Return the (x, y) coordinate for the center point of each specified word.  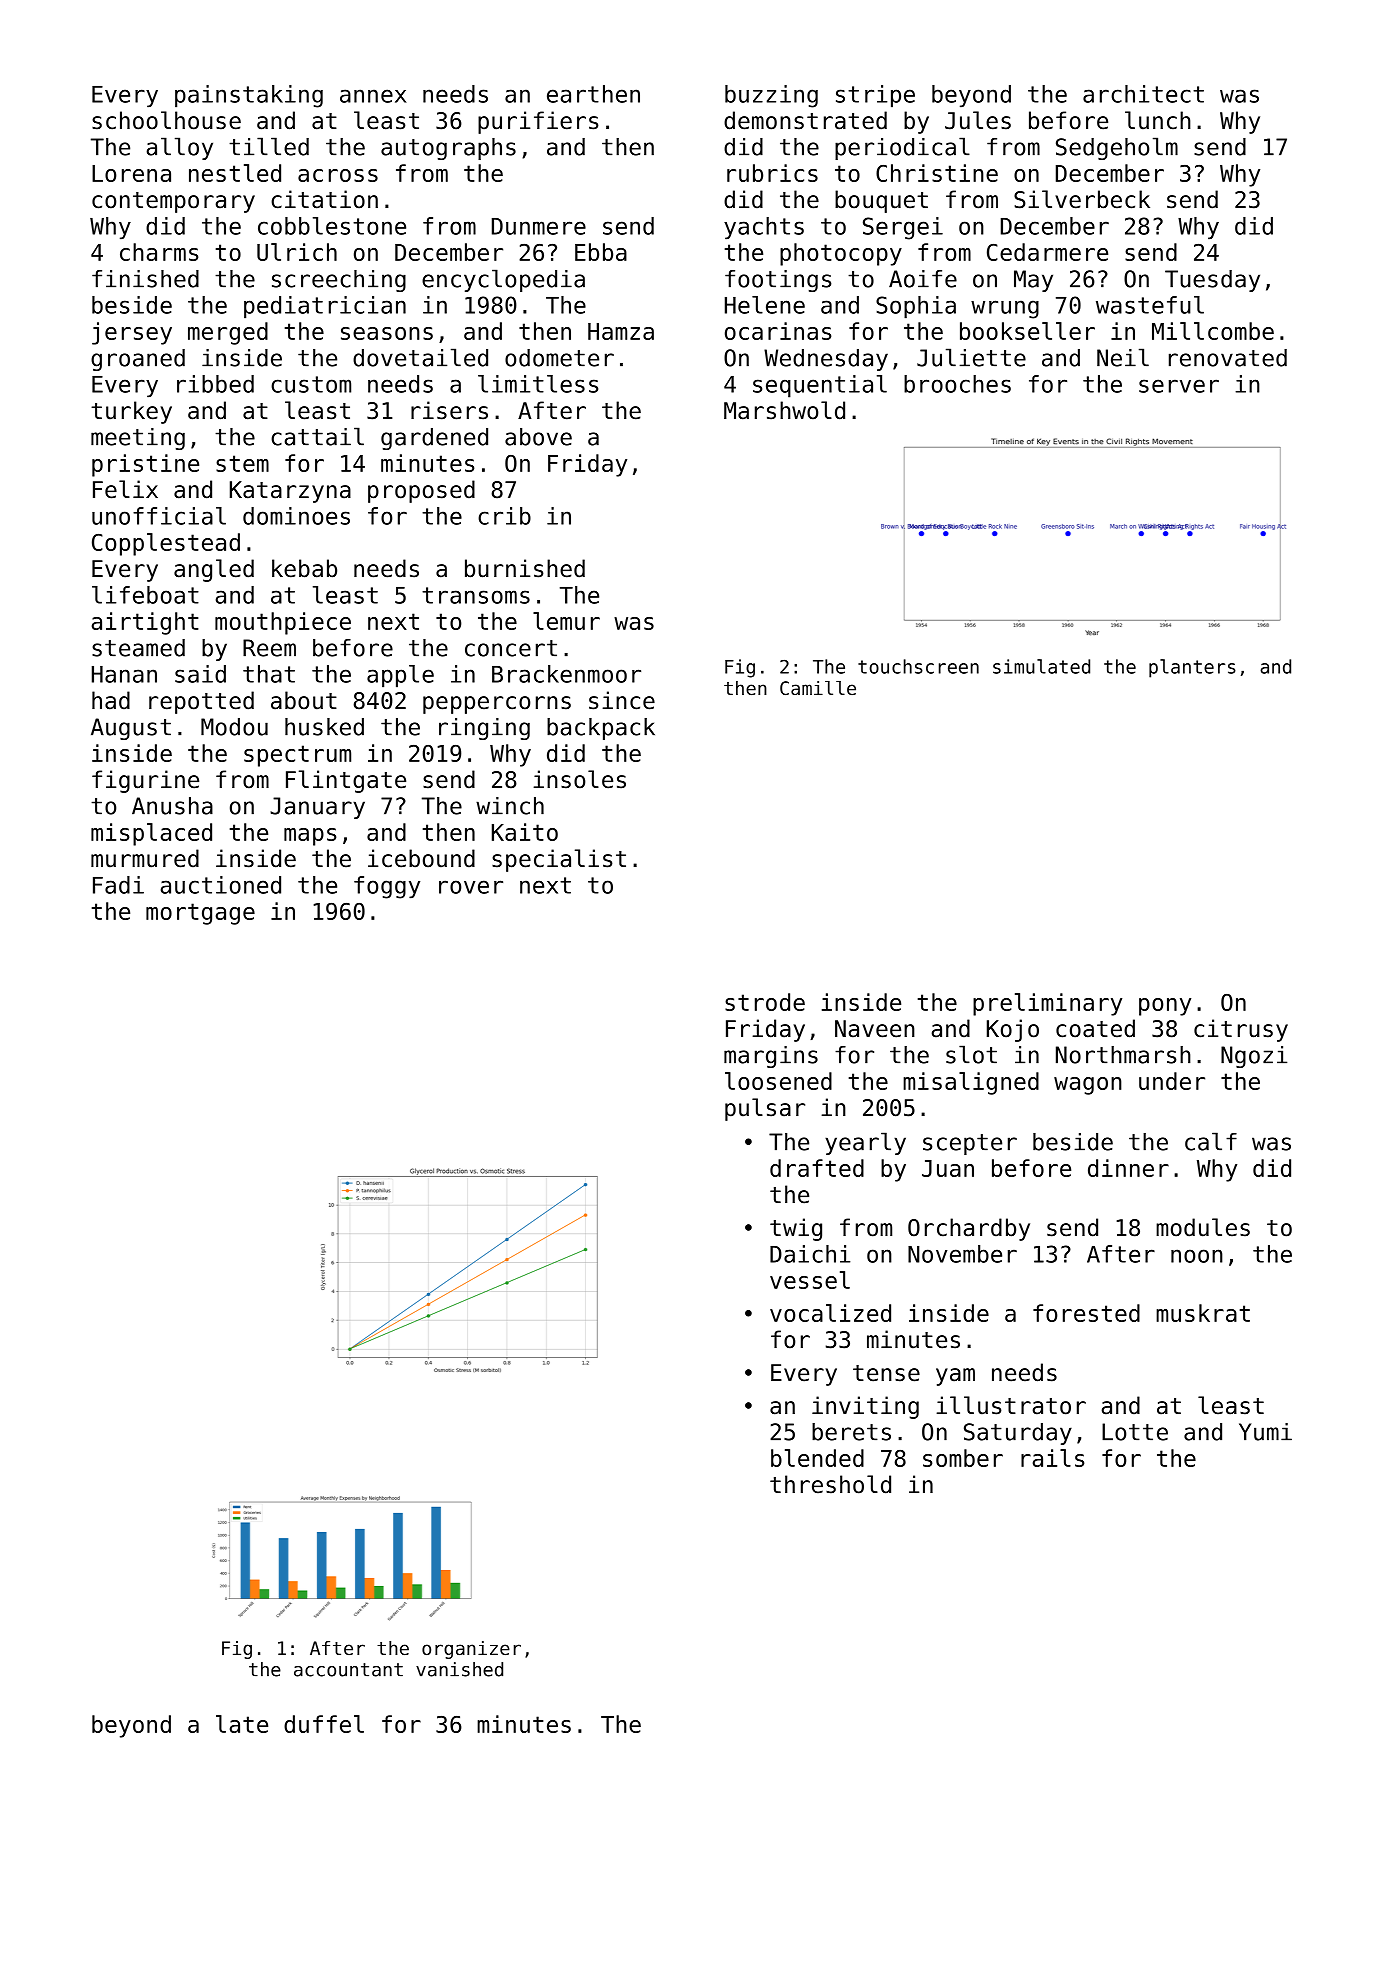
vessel (810, 1280)
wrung (1005, 309)
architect (1143, 94)
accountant (348, 1670)
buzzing (771, 96)
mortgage (200, 914)
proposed (421, 491)
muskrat (1203, 1313)
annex (373, 96)
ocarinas (778, 331)
